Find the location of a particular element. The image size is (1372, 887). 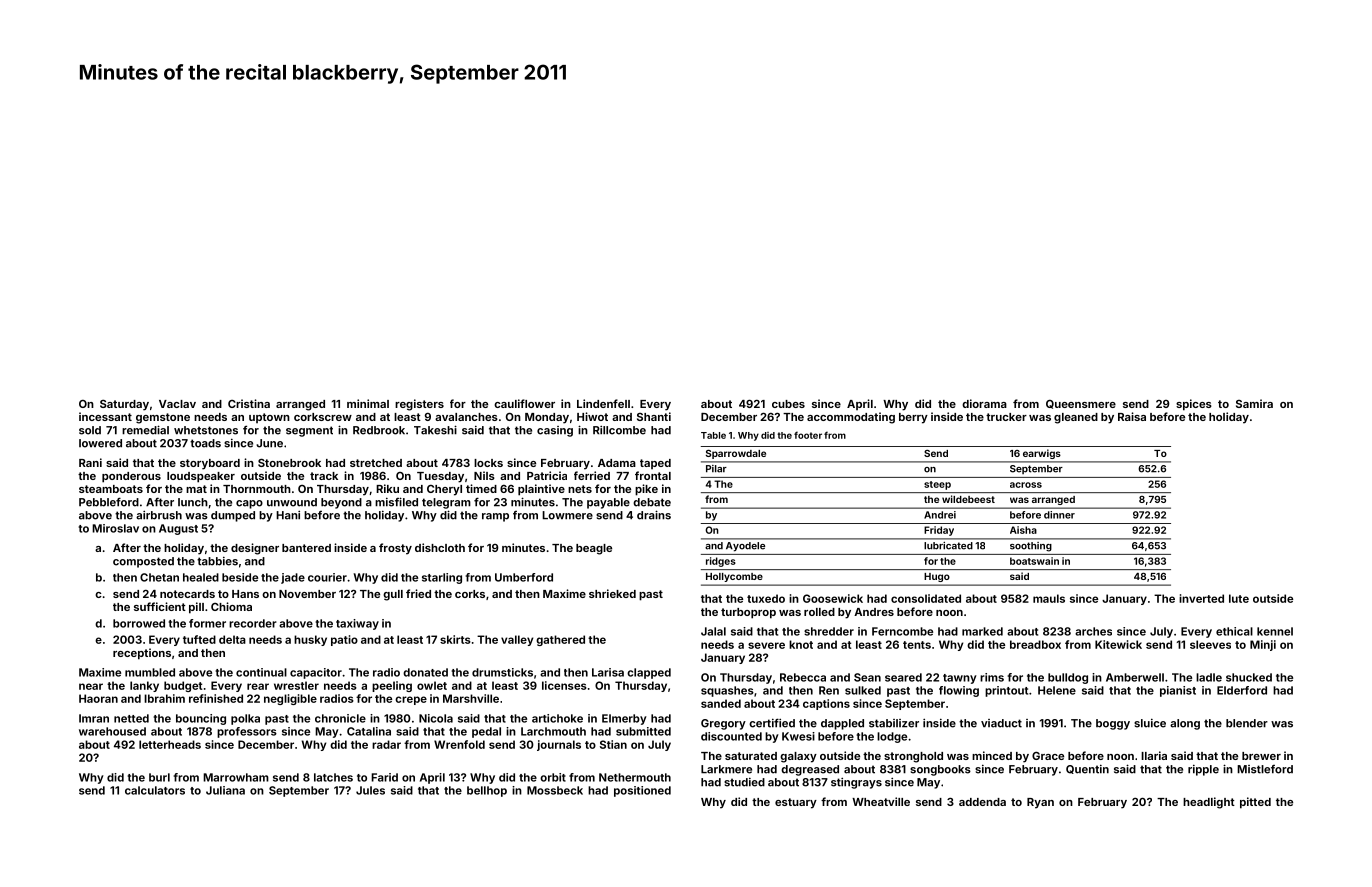

orbit is located at coordinates (553, 777).
